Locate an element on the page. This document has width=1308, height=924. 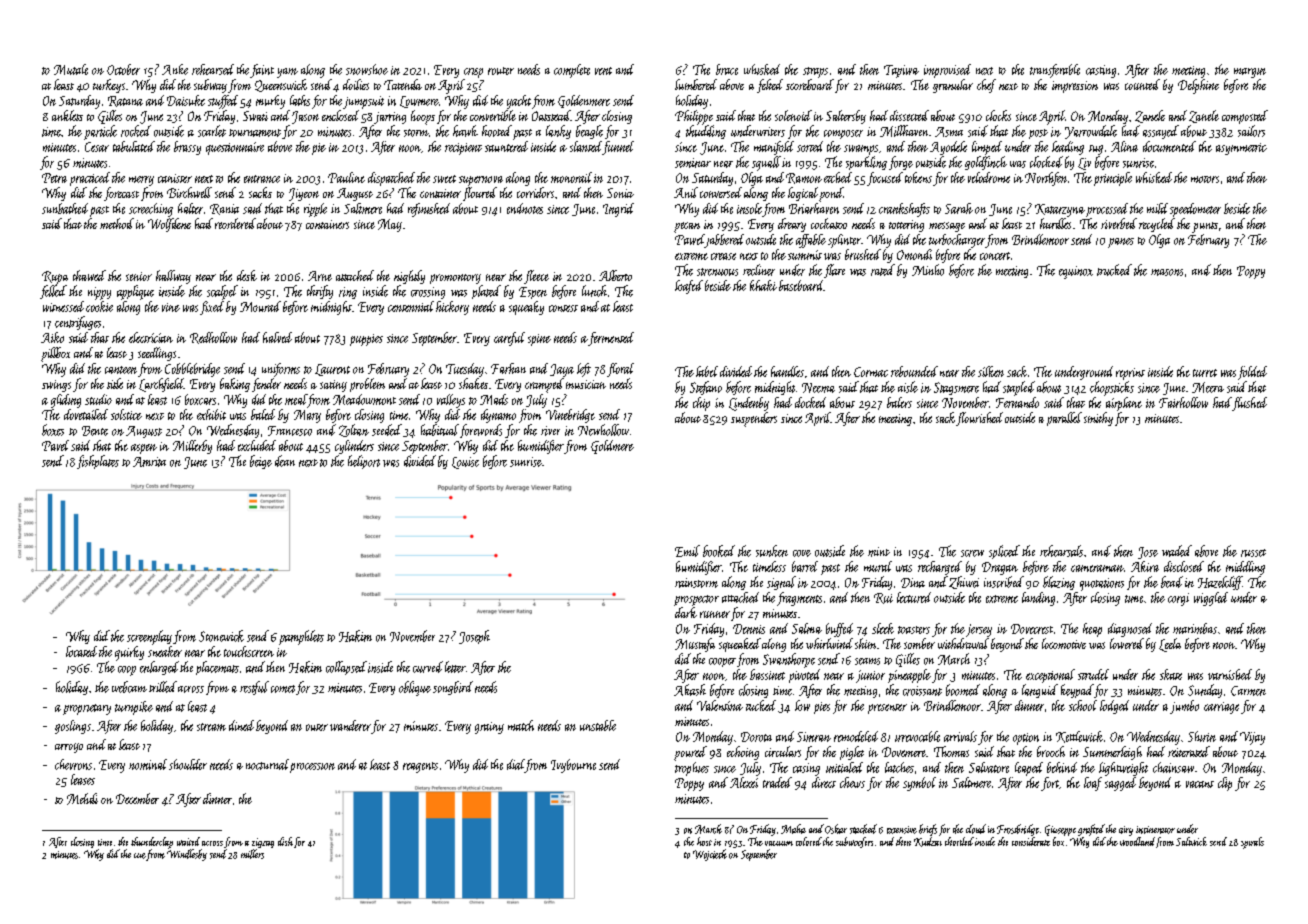
fishplates is located at coordinates (98, 462).
